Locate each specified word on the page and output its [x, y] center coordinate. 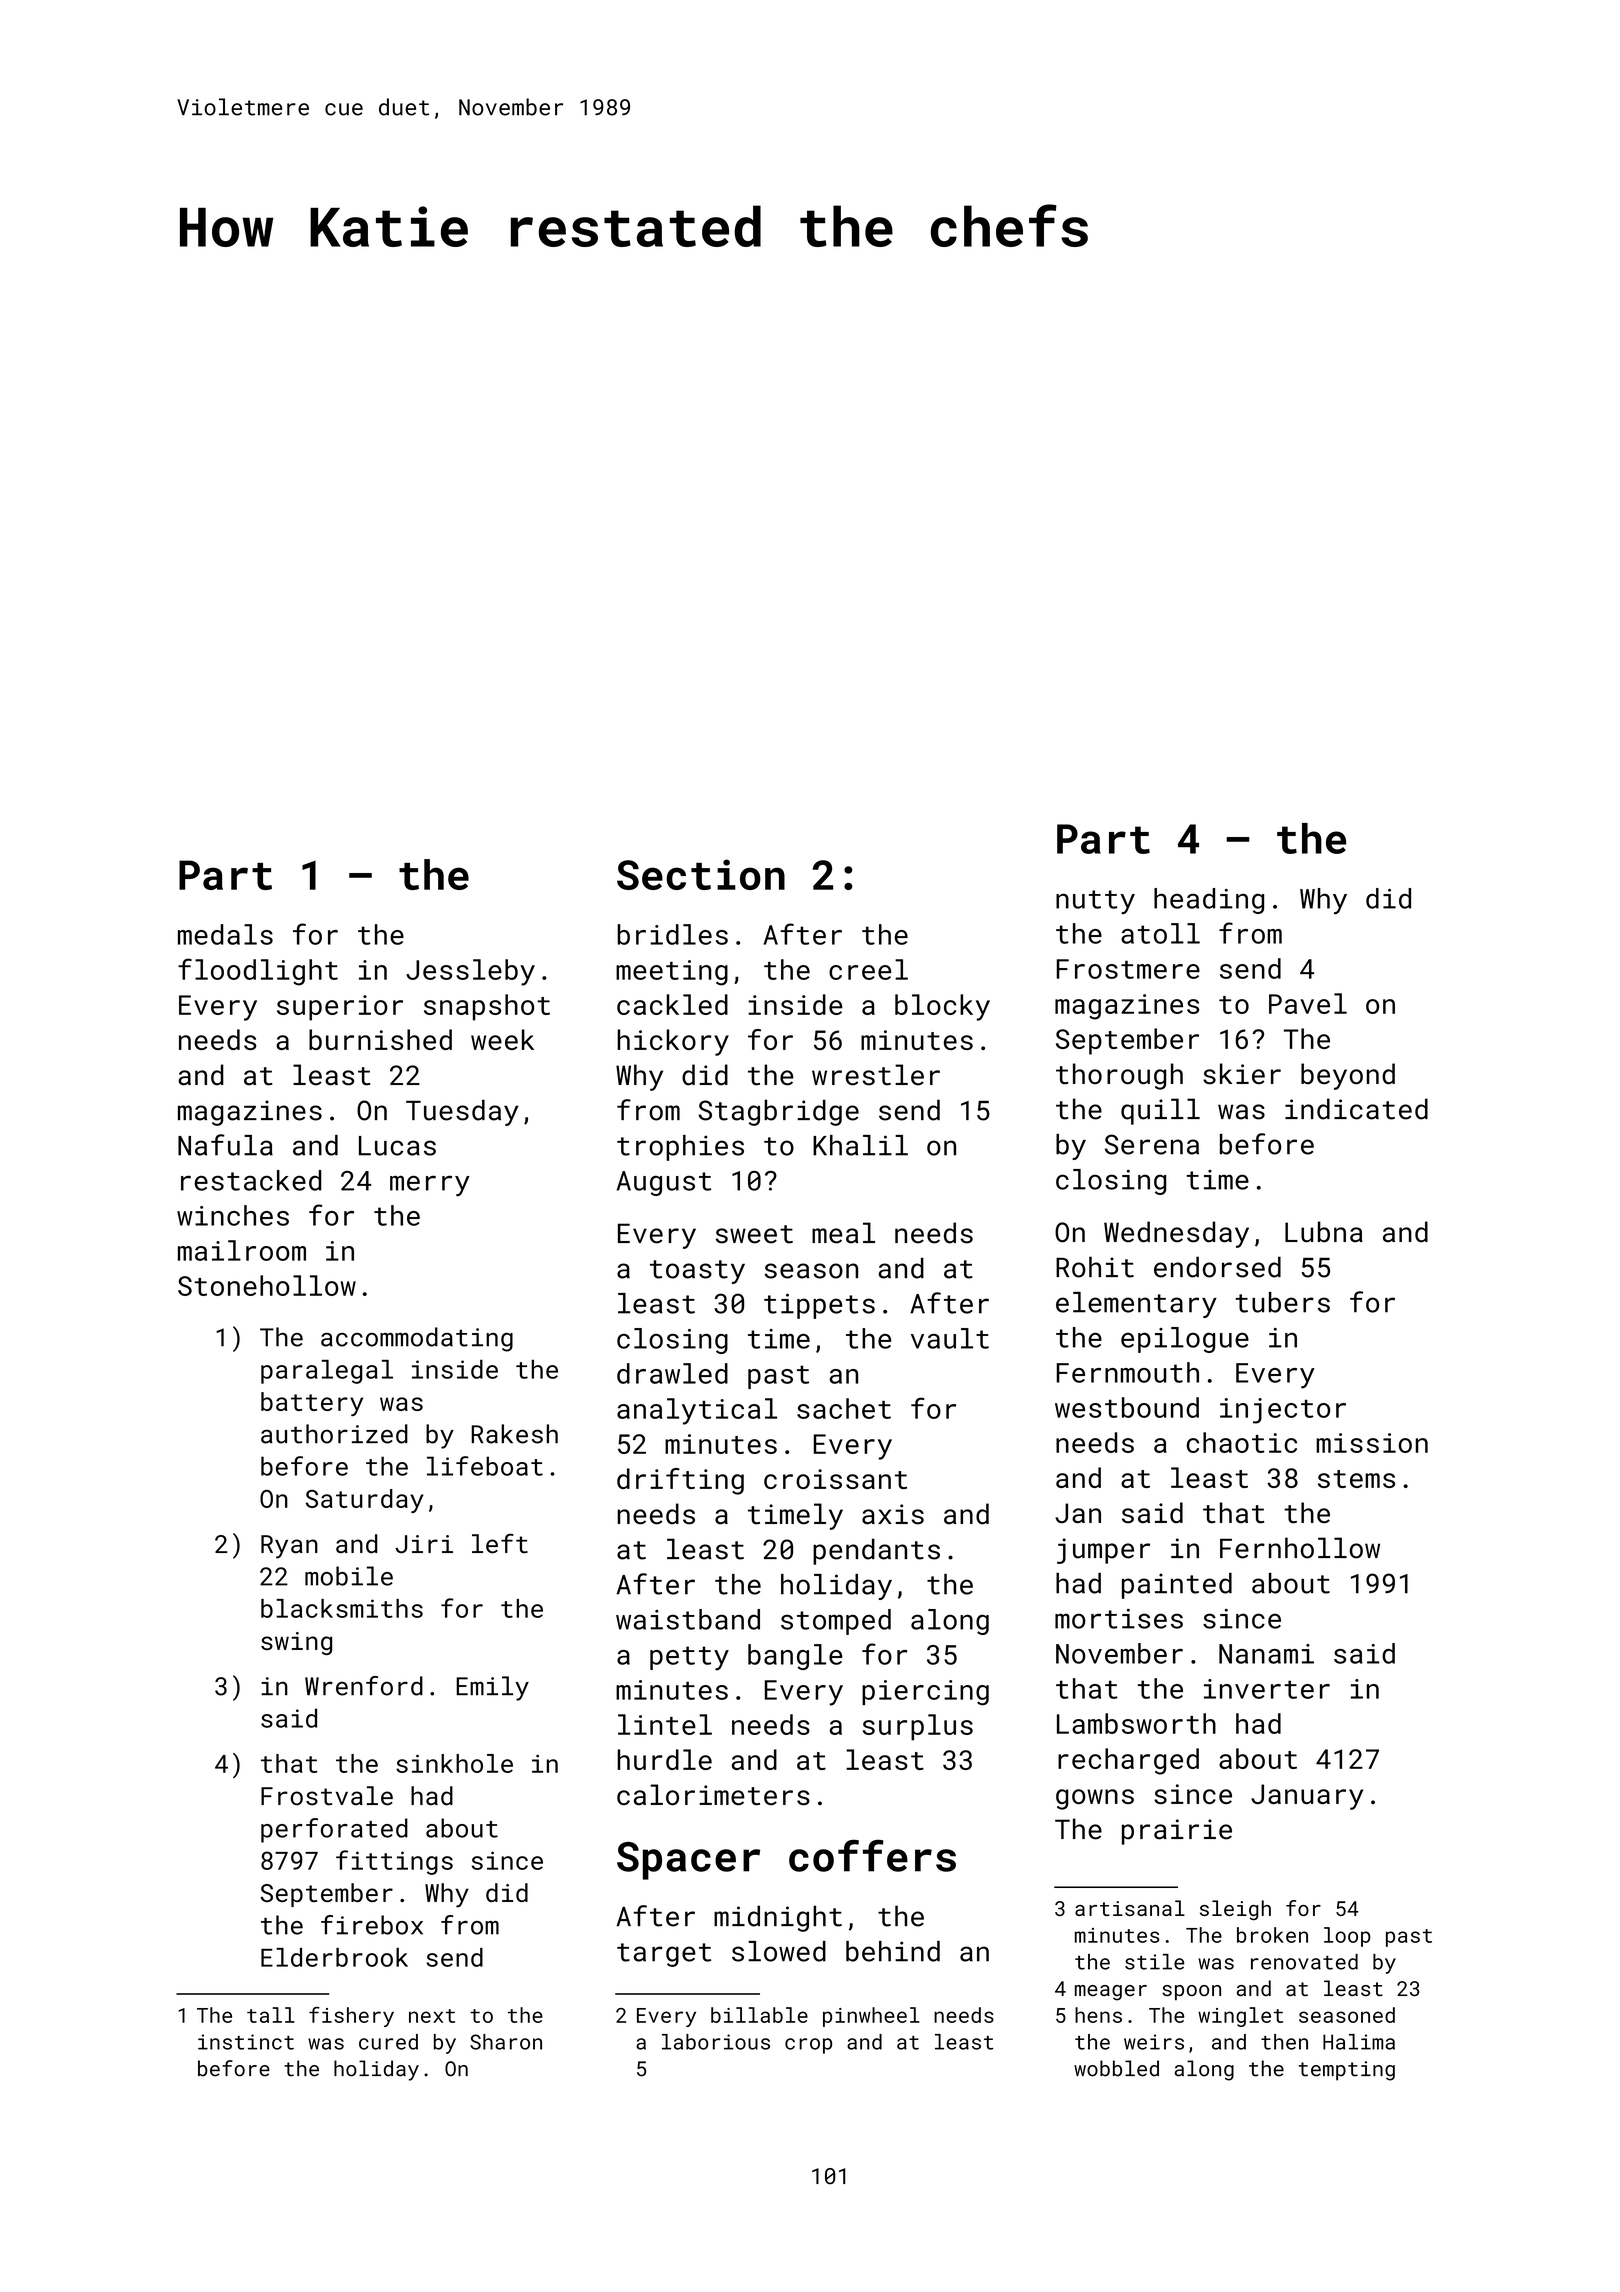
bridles [672, 934]
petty [689, 1658]
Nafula [225, 1145]
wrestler [876, 1075]
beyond [1348, 1076]
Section [701, 874]
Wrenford [364, 1686]
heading [1209, 901]
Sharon [506, 2042]
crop [808, 2046]
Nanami [1266, 1654]
